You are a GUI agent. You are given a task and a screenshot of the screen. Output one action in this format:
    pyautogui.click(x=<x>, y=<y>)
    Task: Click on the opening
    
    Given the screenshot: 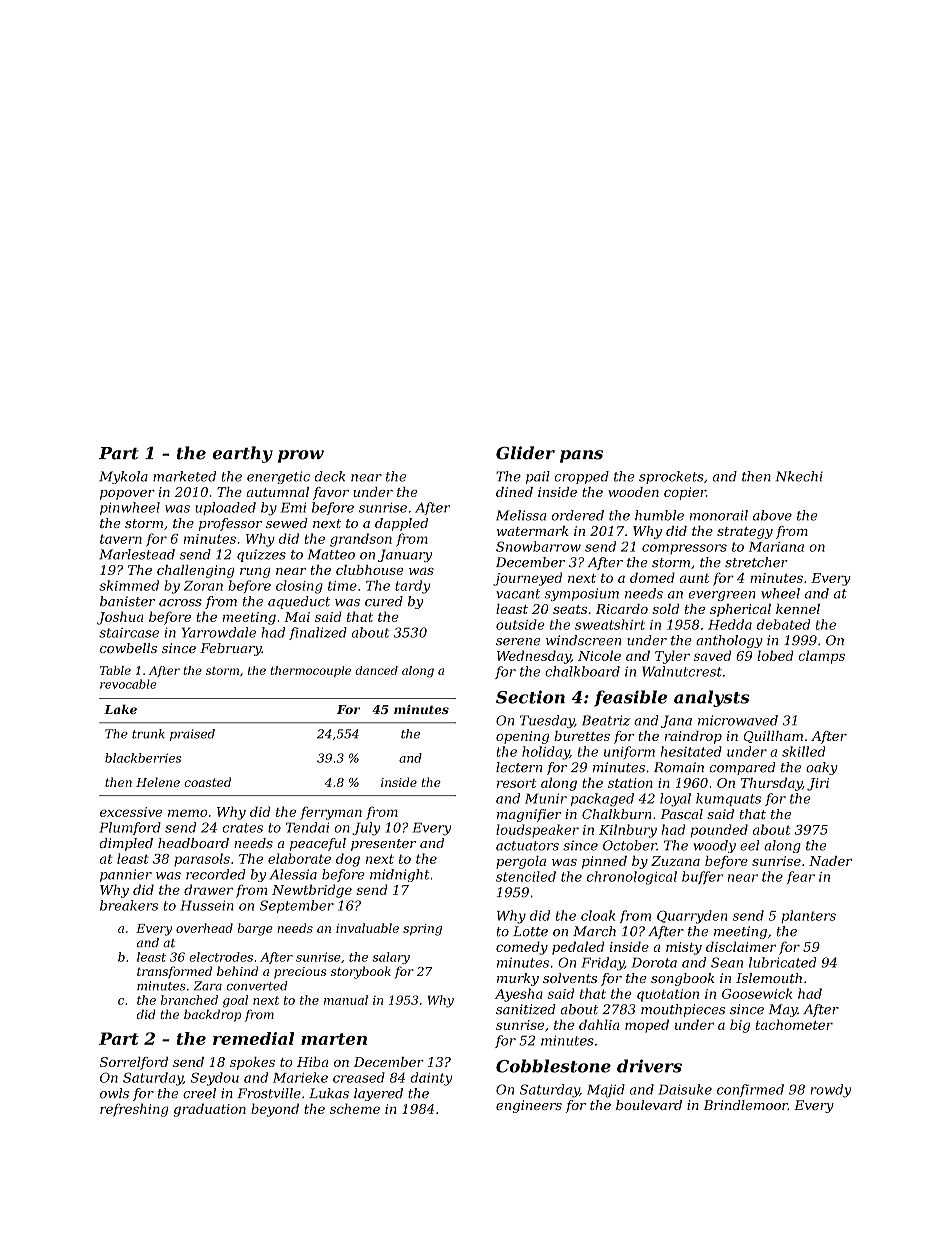 What is the action you would take?
    pyautogui.click(x=522, y=737)
